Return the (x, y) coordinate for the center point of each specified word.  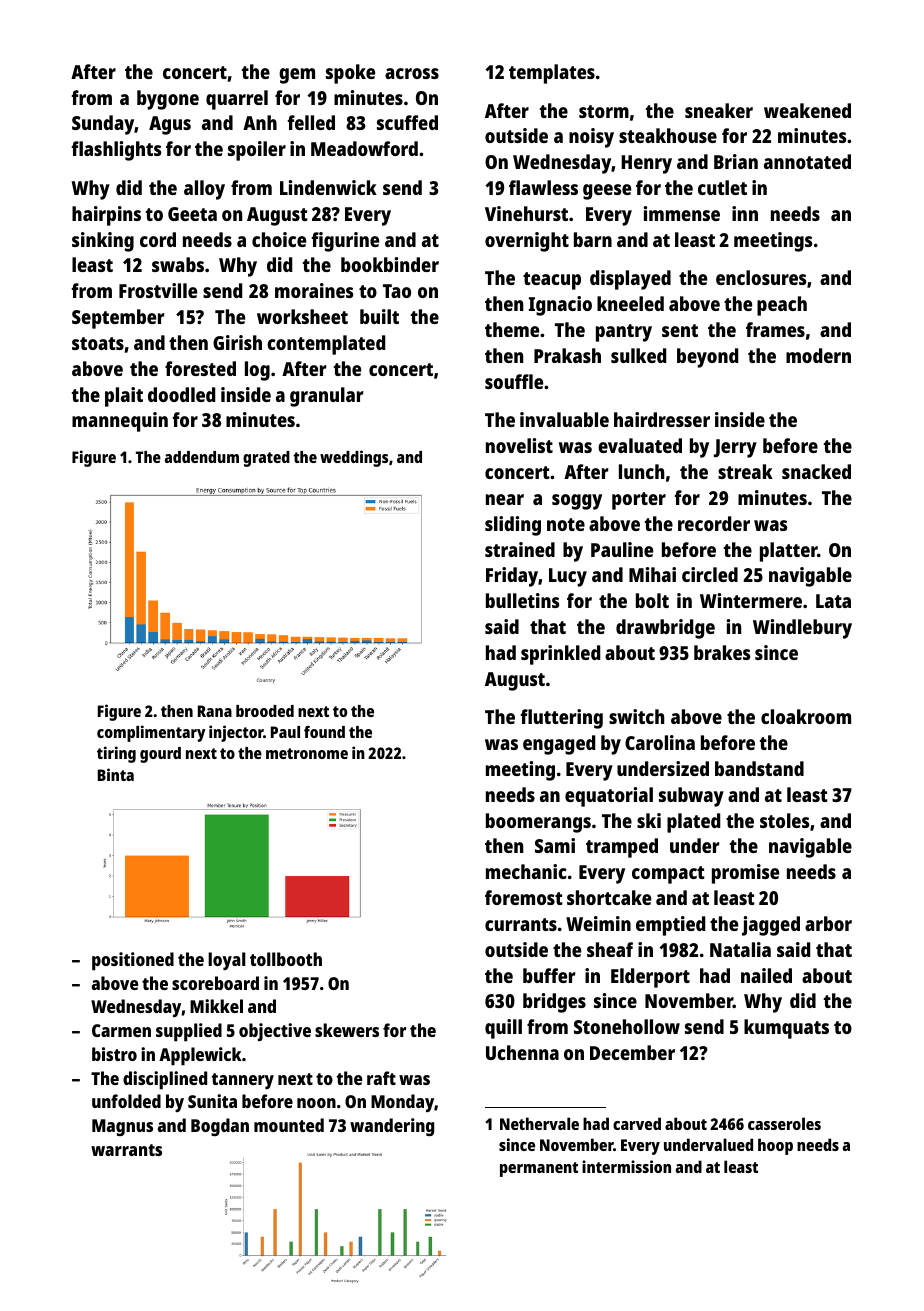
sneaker (719, 110)
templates (552, 74)
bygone (168, 100)
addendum (202, 457)
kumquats (786, 1029)
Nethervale (539, 1123)
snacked (816, 471)
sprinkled (560, 655)
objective (275, 1032)
